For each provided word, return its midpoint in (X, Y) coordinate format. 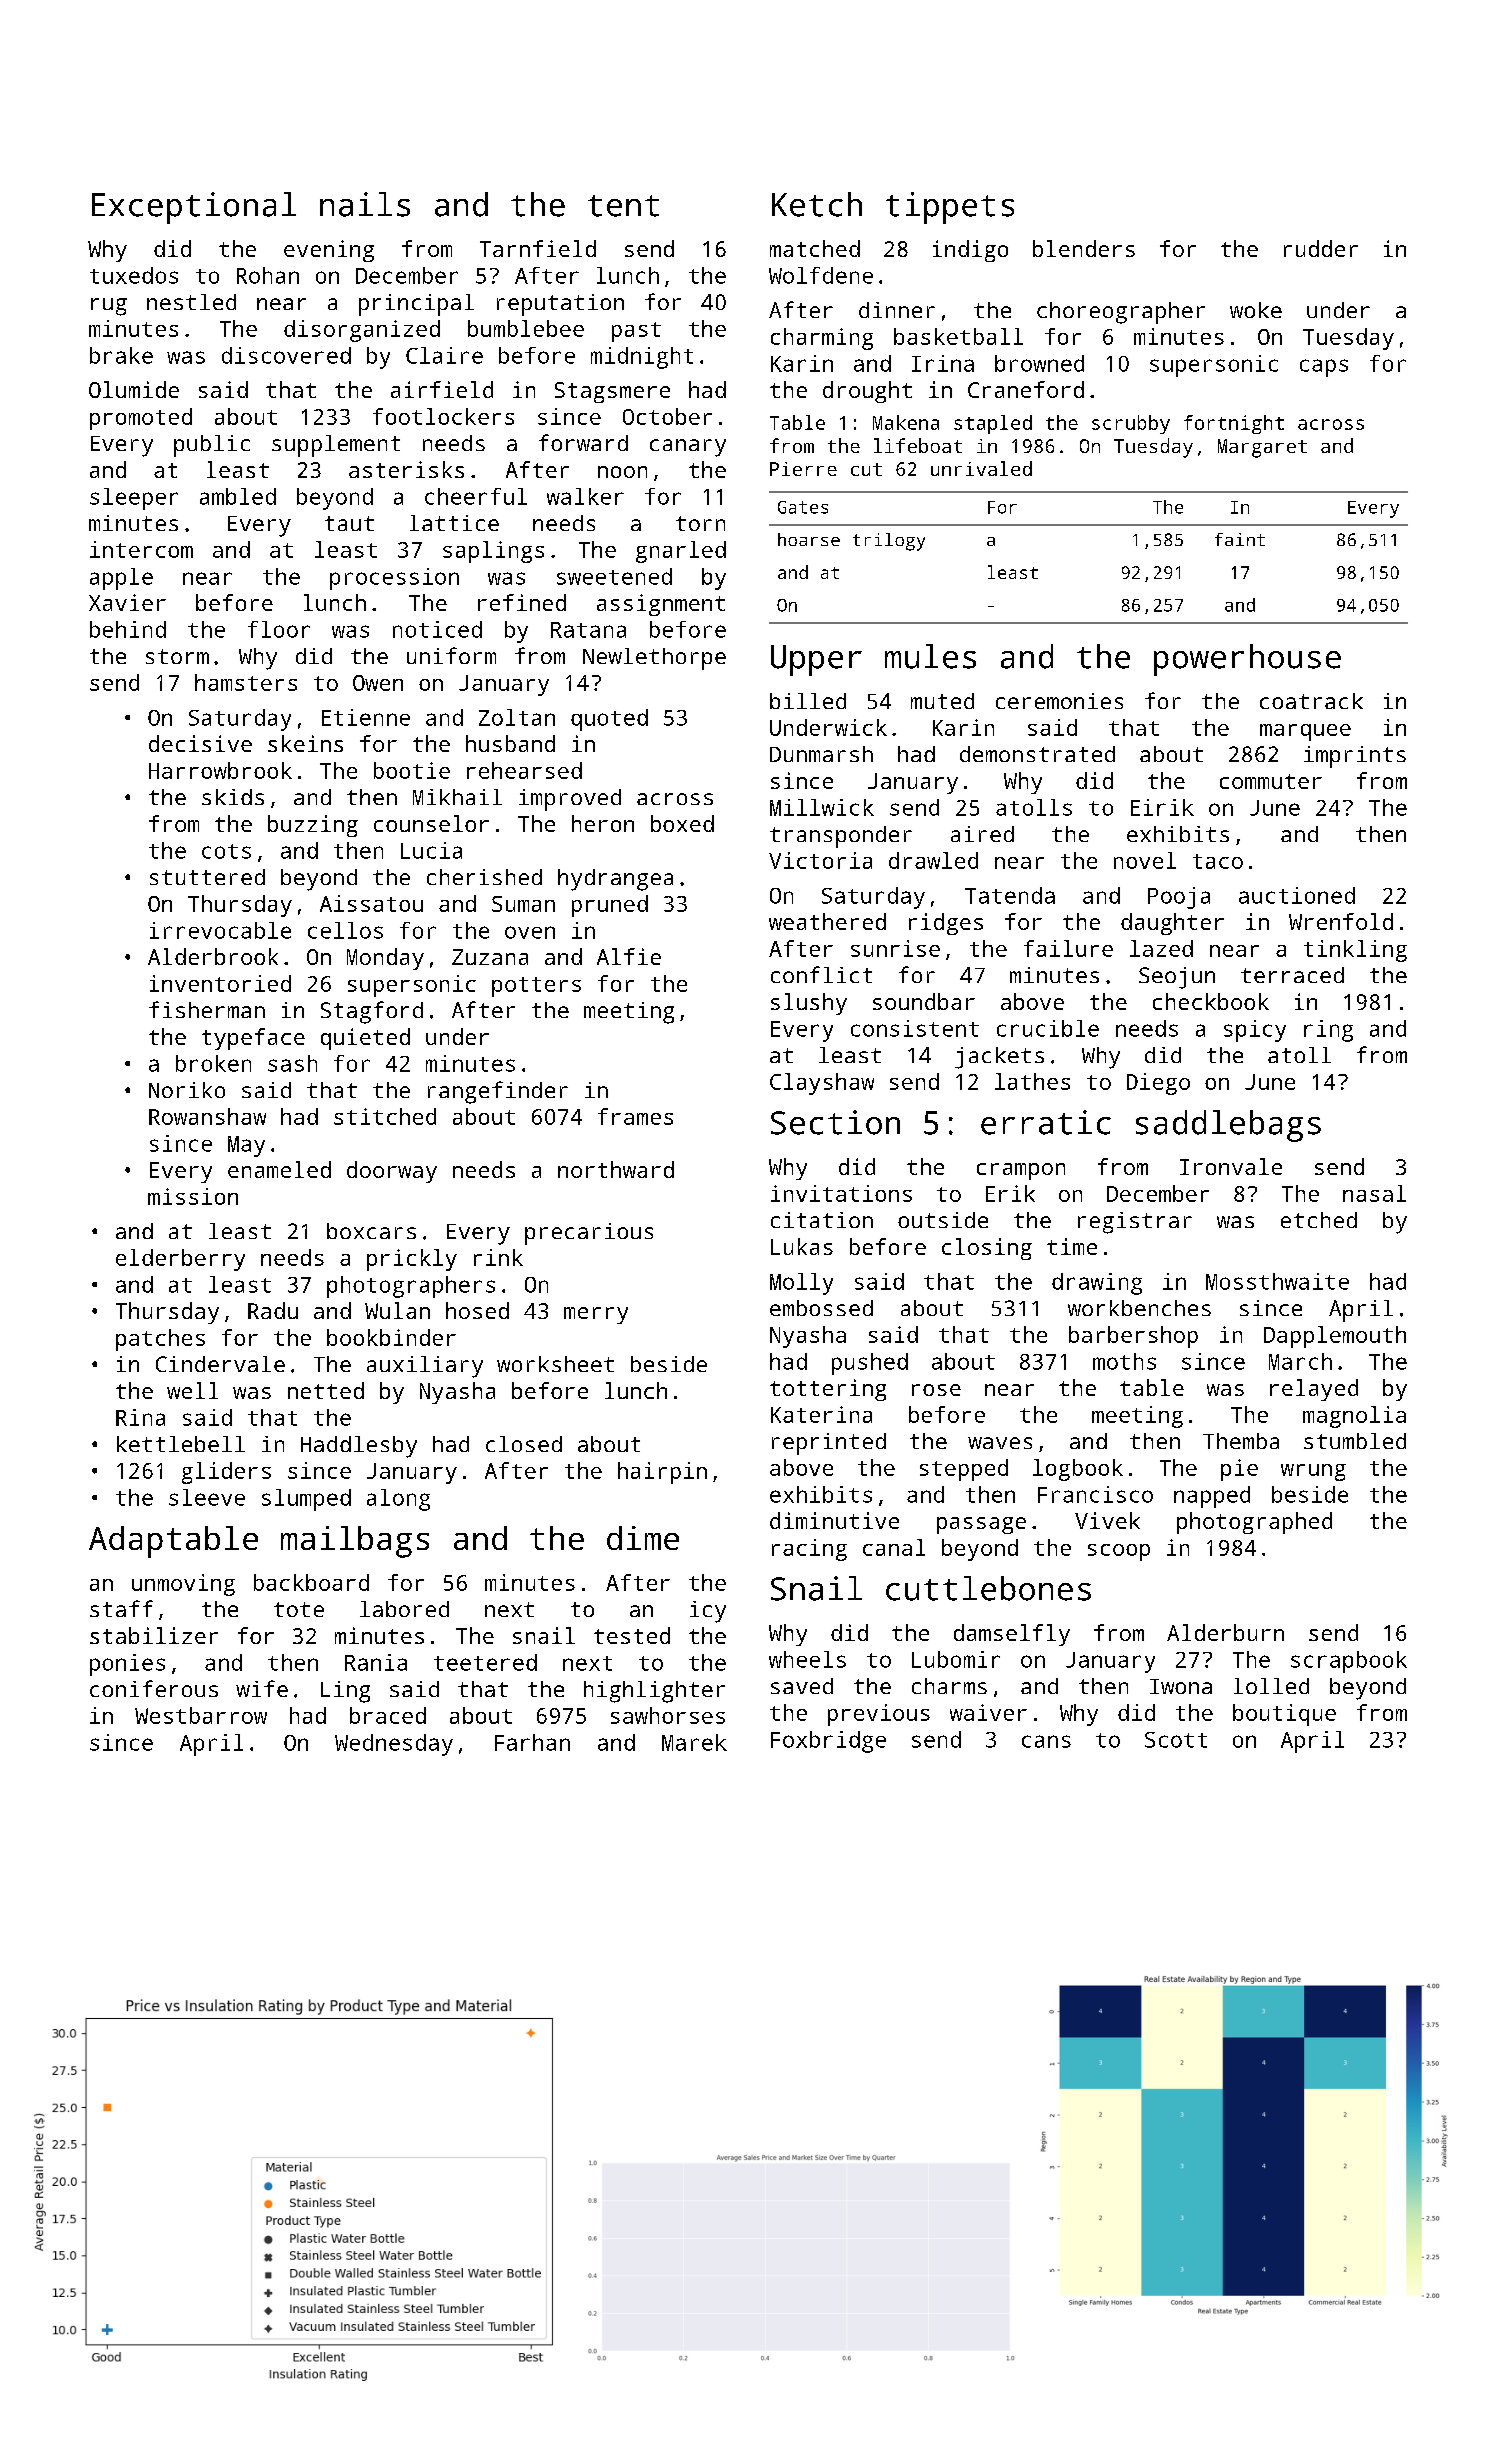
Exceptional (194, 208)
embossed (821, 1308)
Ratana (588, 630)
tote (299, 1609)
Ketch (817, 204)
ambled (238, 496)
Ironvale (1231, 1166)
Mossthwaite (1277, 1281)
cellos (345, 930)
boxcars (371, 1231)
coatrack (1311, 701)
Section (835, 1122)
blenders (1084, 248)
